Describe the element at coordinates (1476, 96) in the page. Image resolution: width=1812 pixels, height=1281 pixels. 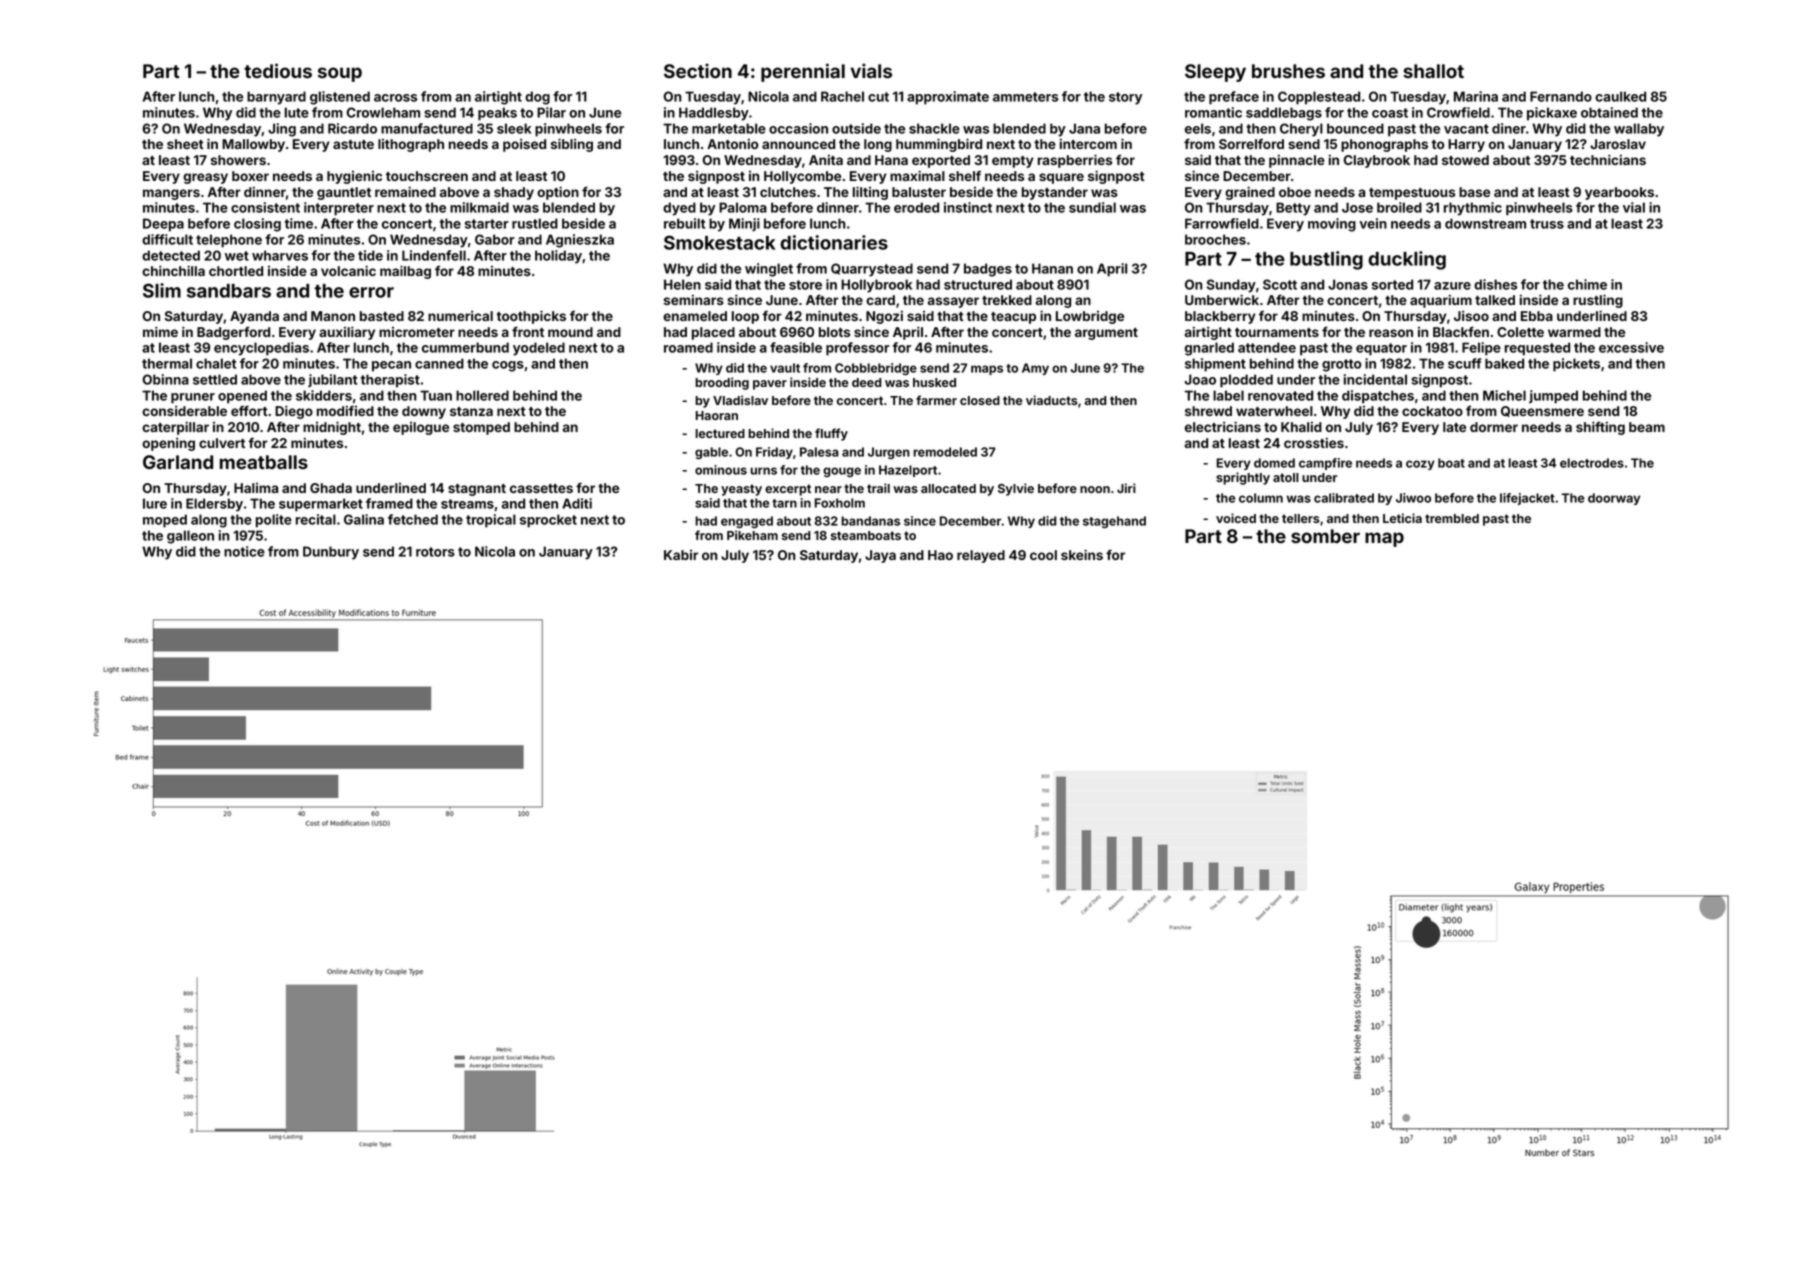
I see `Marina` at that location.
